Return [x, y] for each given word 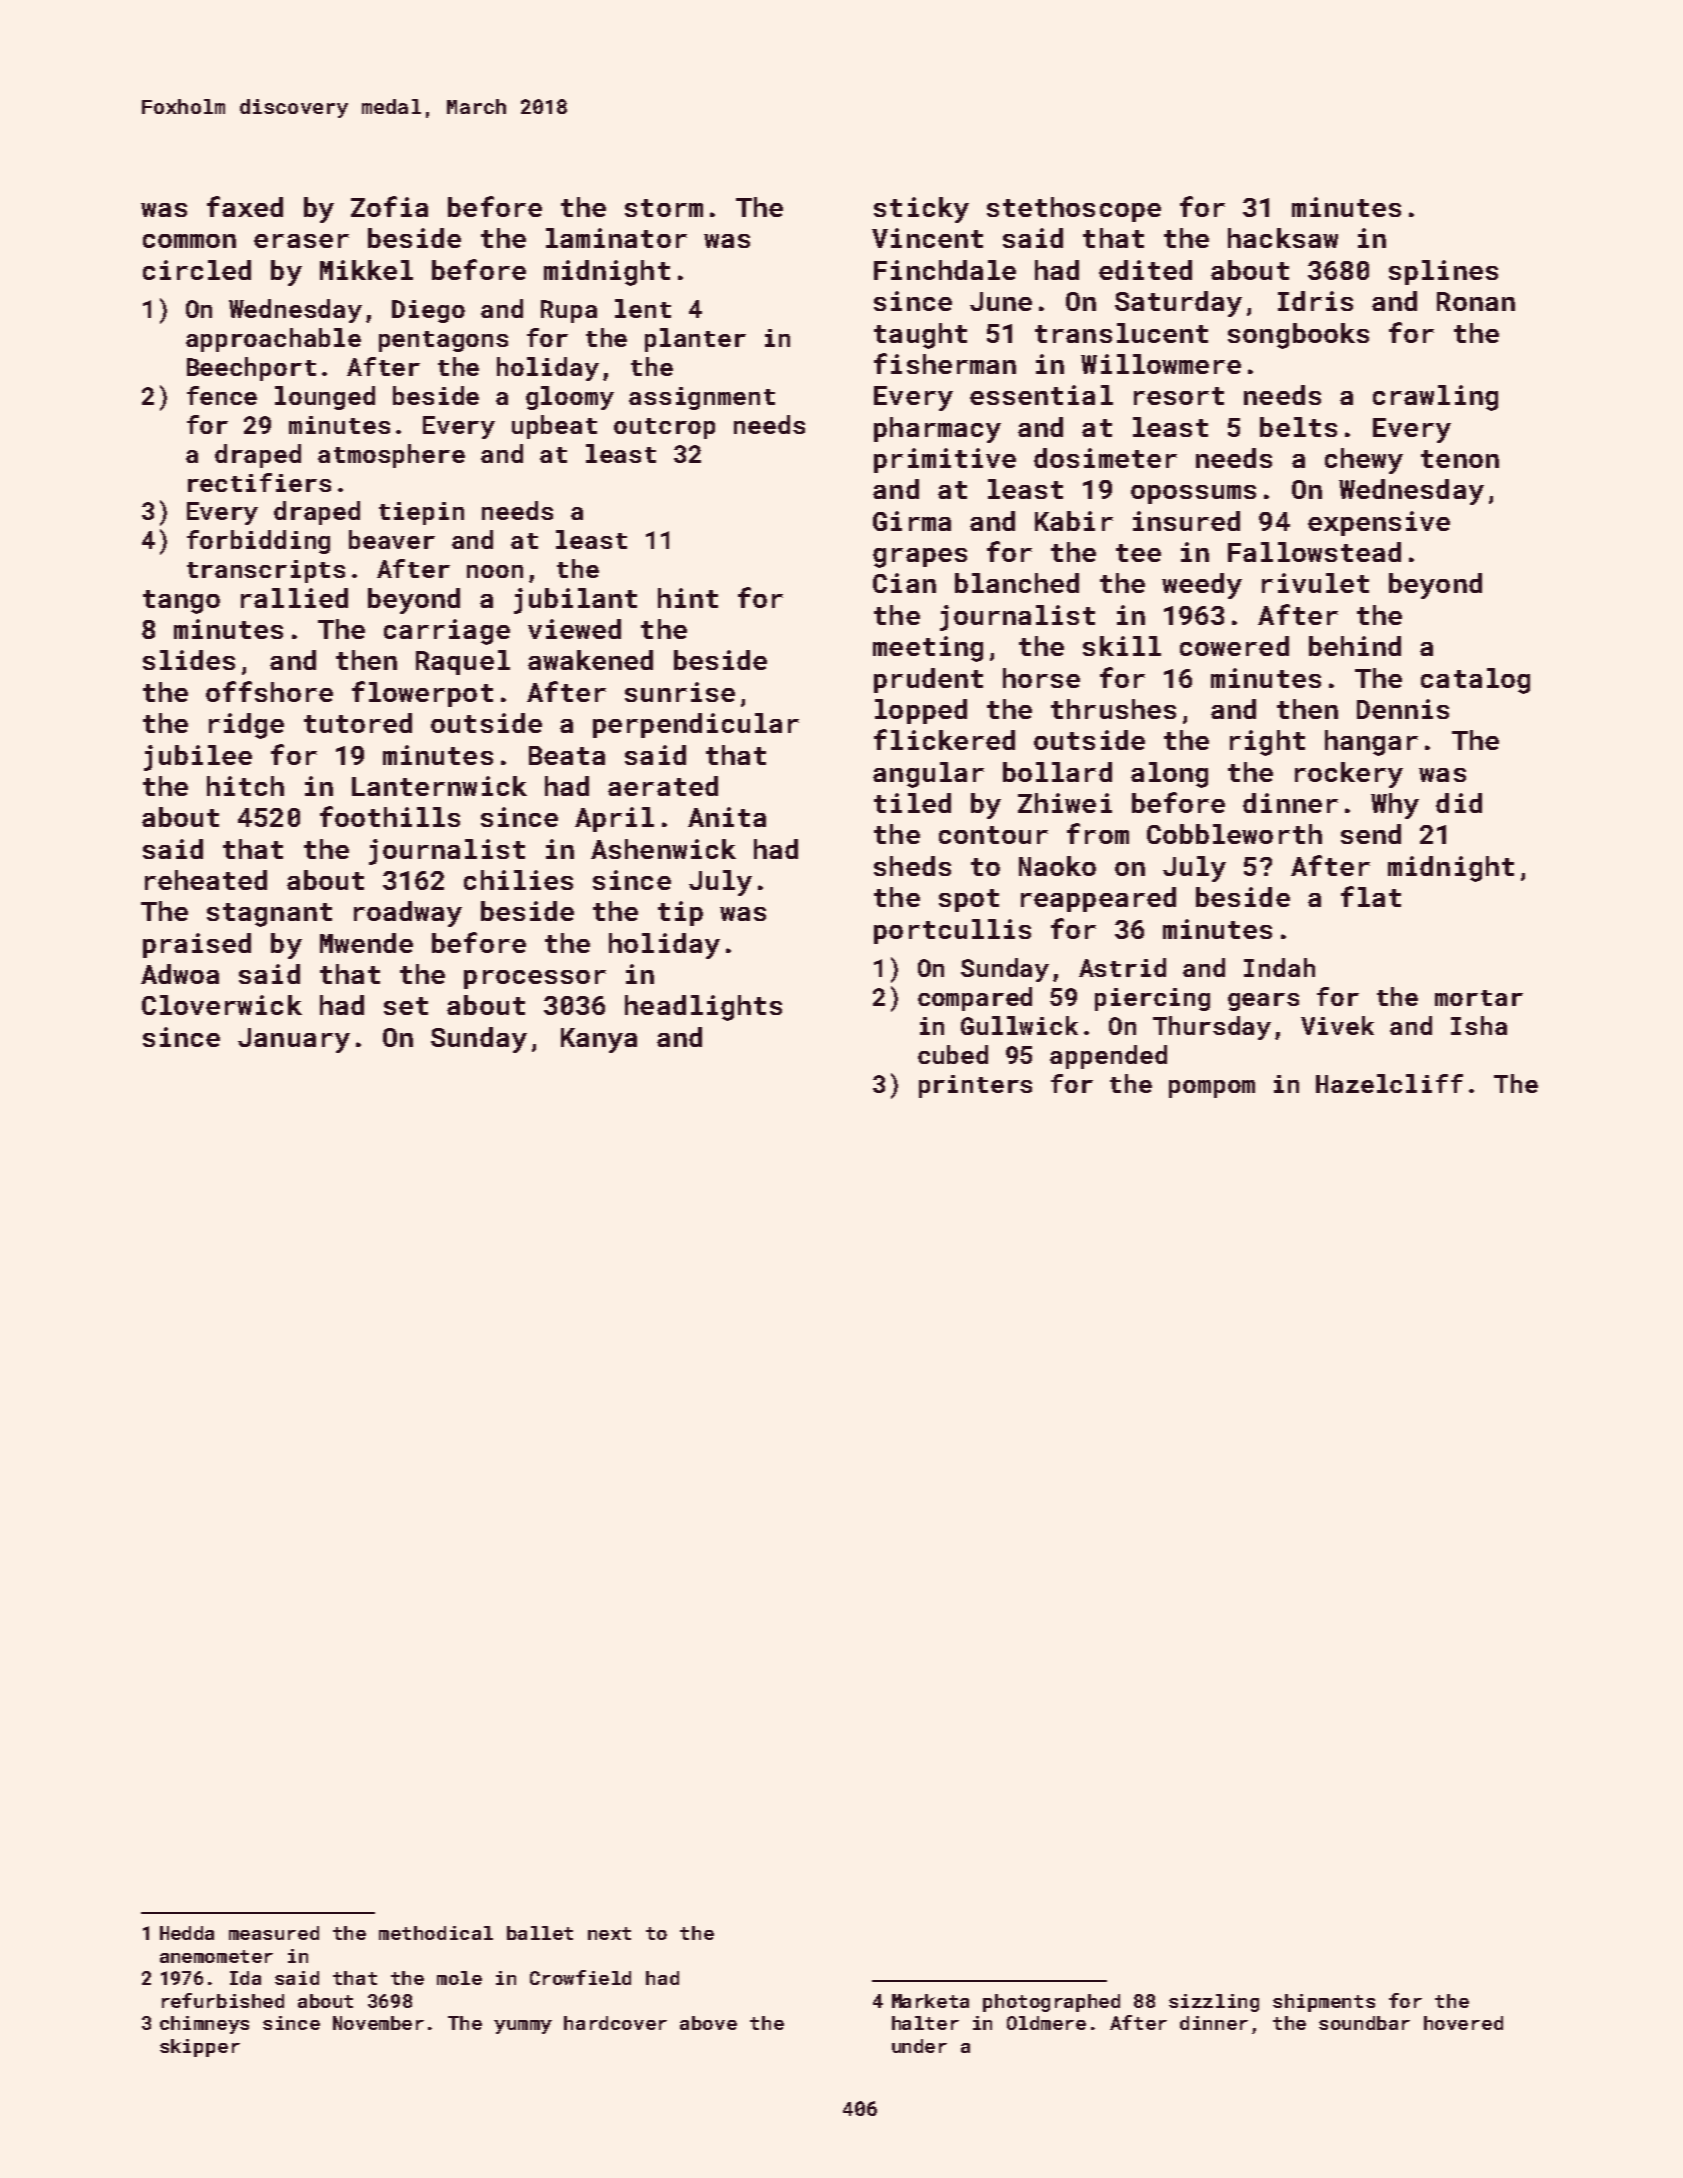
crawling [1435, 398]
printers [975, 1086]
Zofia [389, 206]
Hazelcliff [1389, 1083]
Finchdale [945, 270]
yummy [523, 2027]
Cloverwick [222, 1005]
